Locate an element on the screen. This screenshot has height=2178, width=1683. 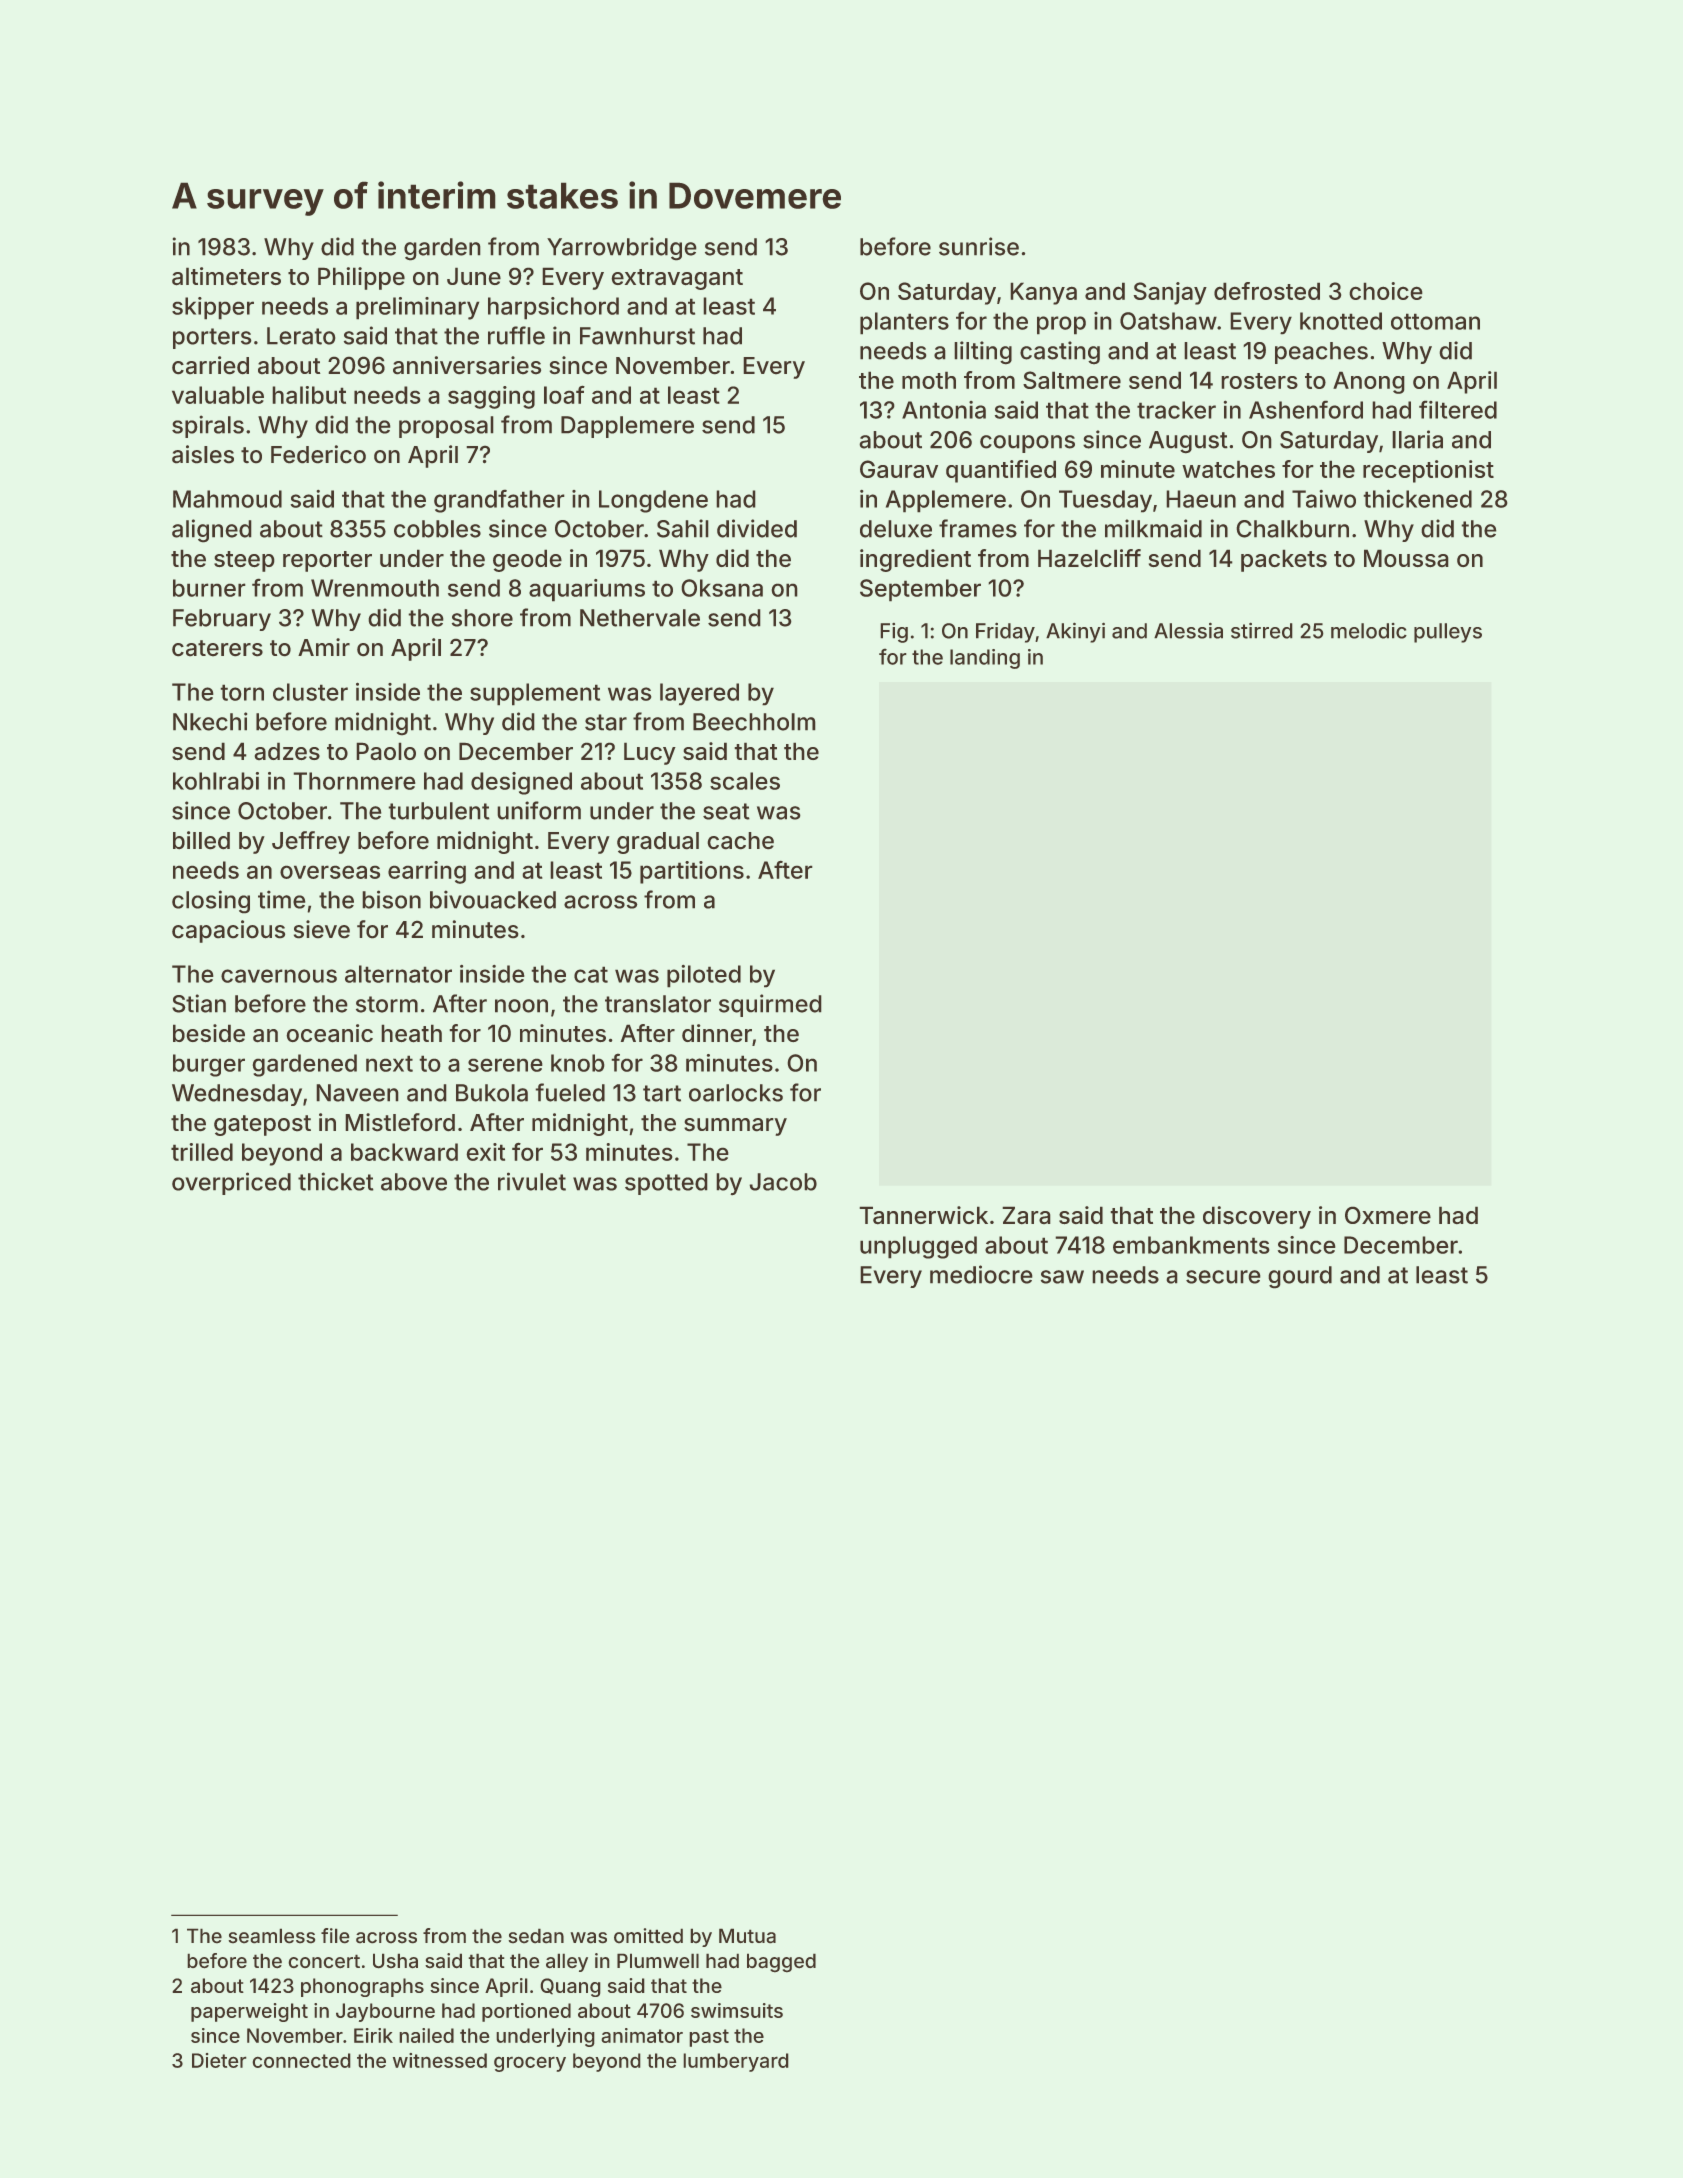
lumberyard is located at coordinates (736, 2062).
